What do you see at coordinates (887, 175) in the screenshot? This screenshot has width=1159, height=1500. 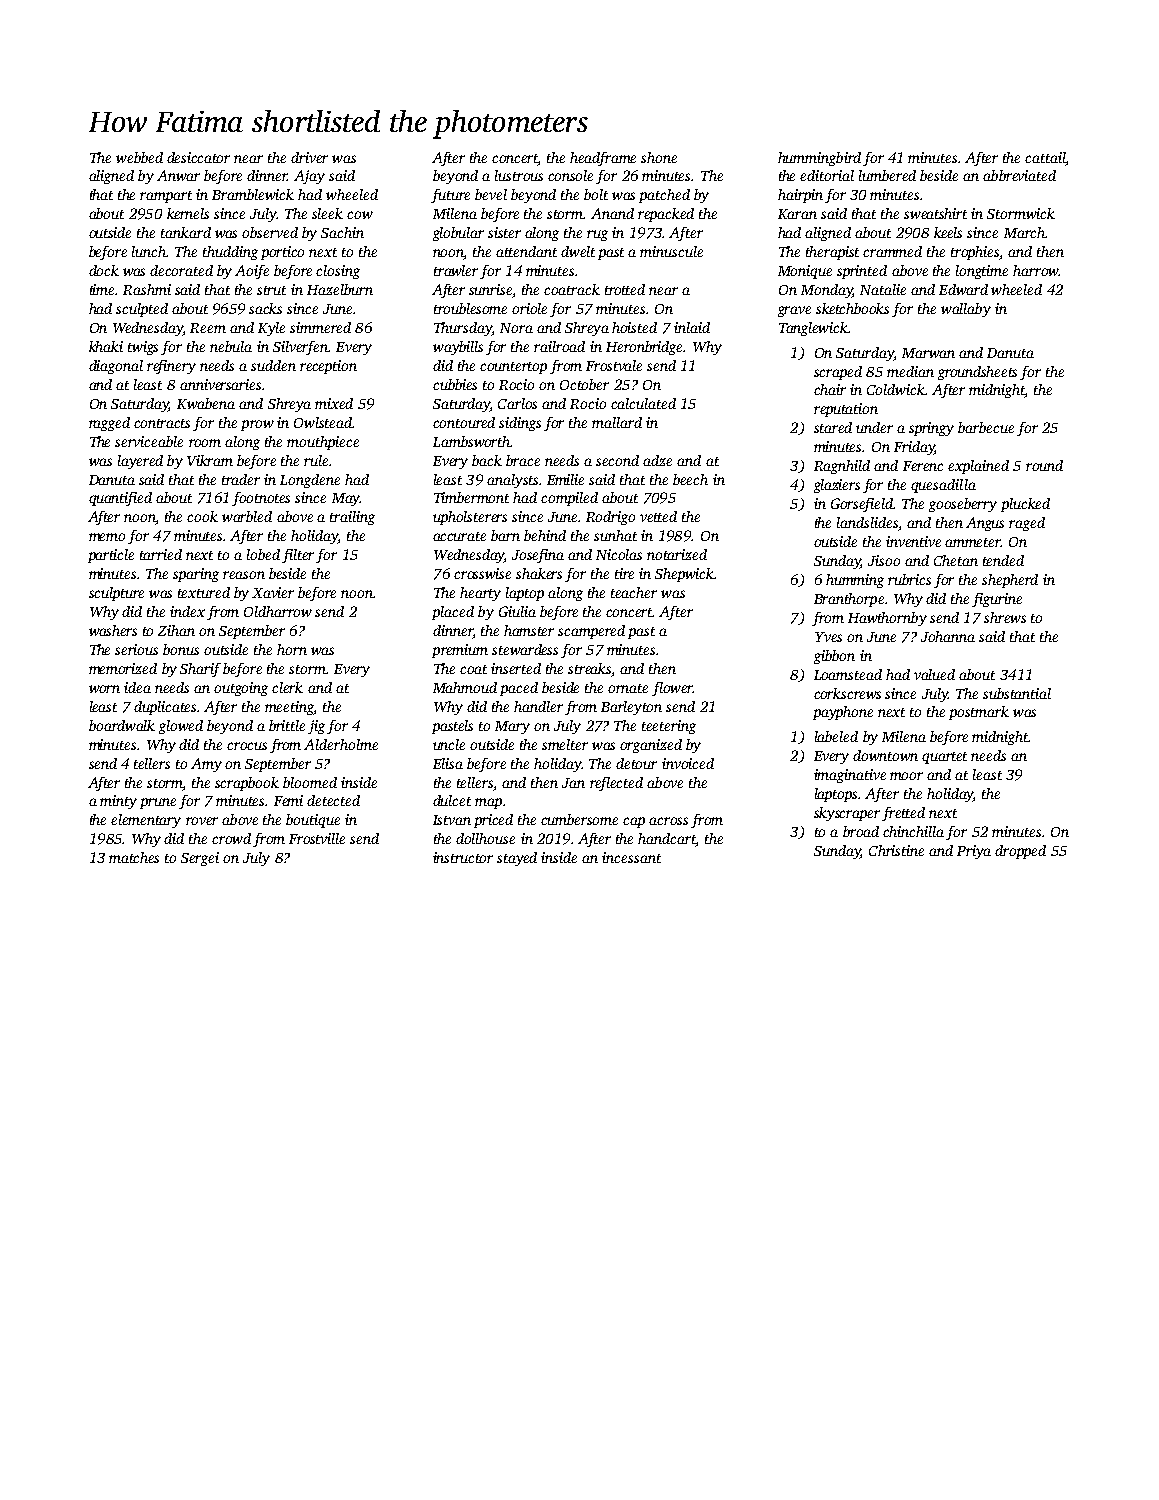 I see `lumbered` at bounding box center [887, 175].
